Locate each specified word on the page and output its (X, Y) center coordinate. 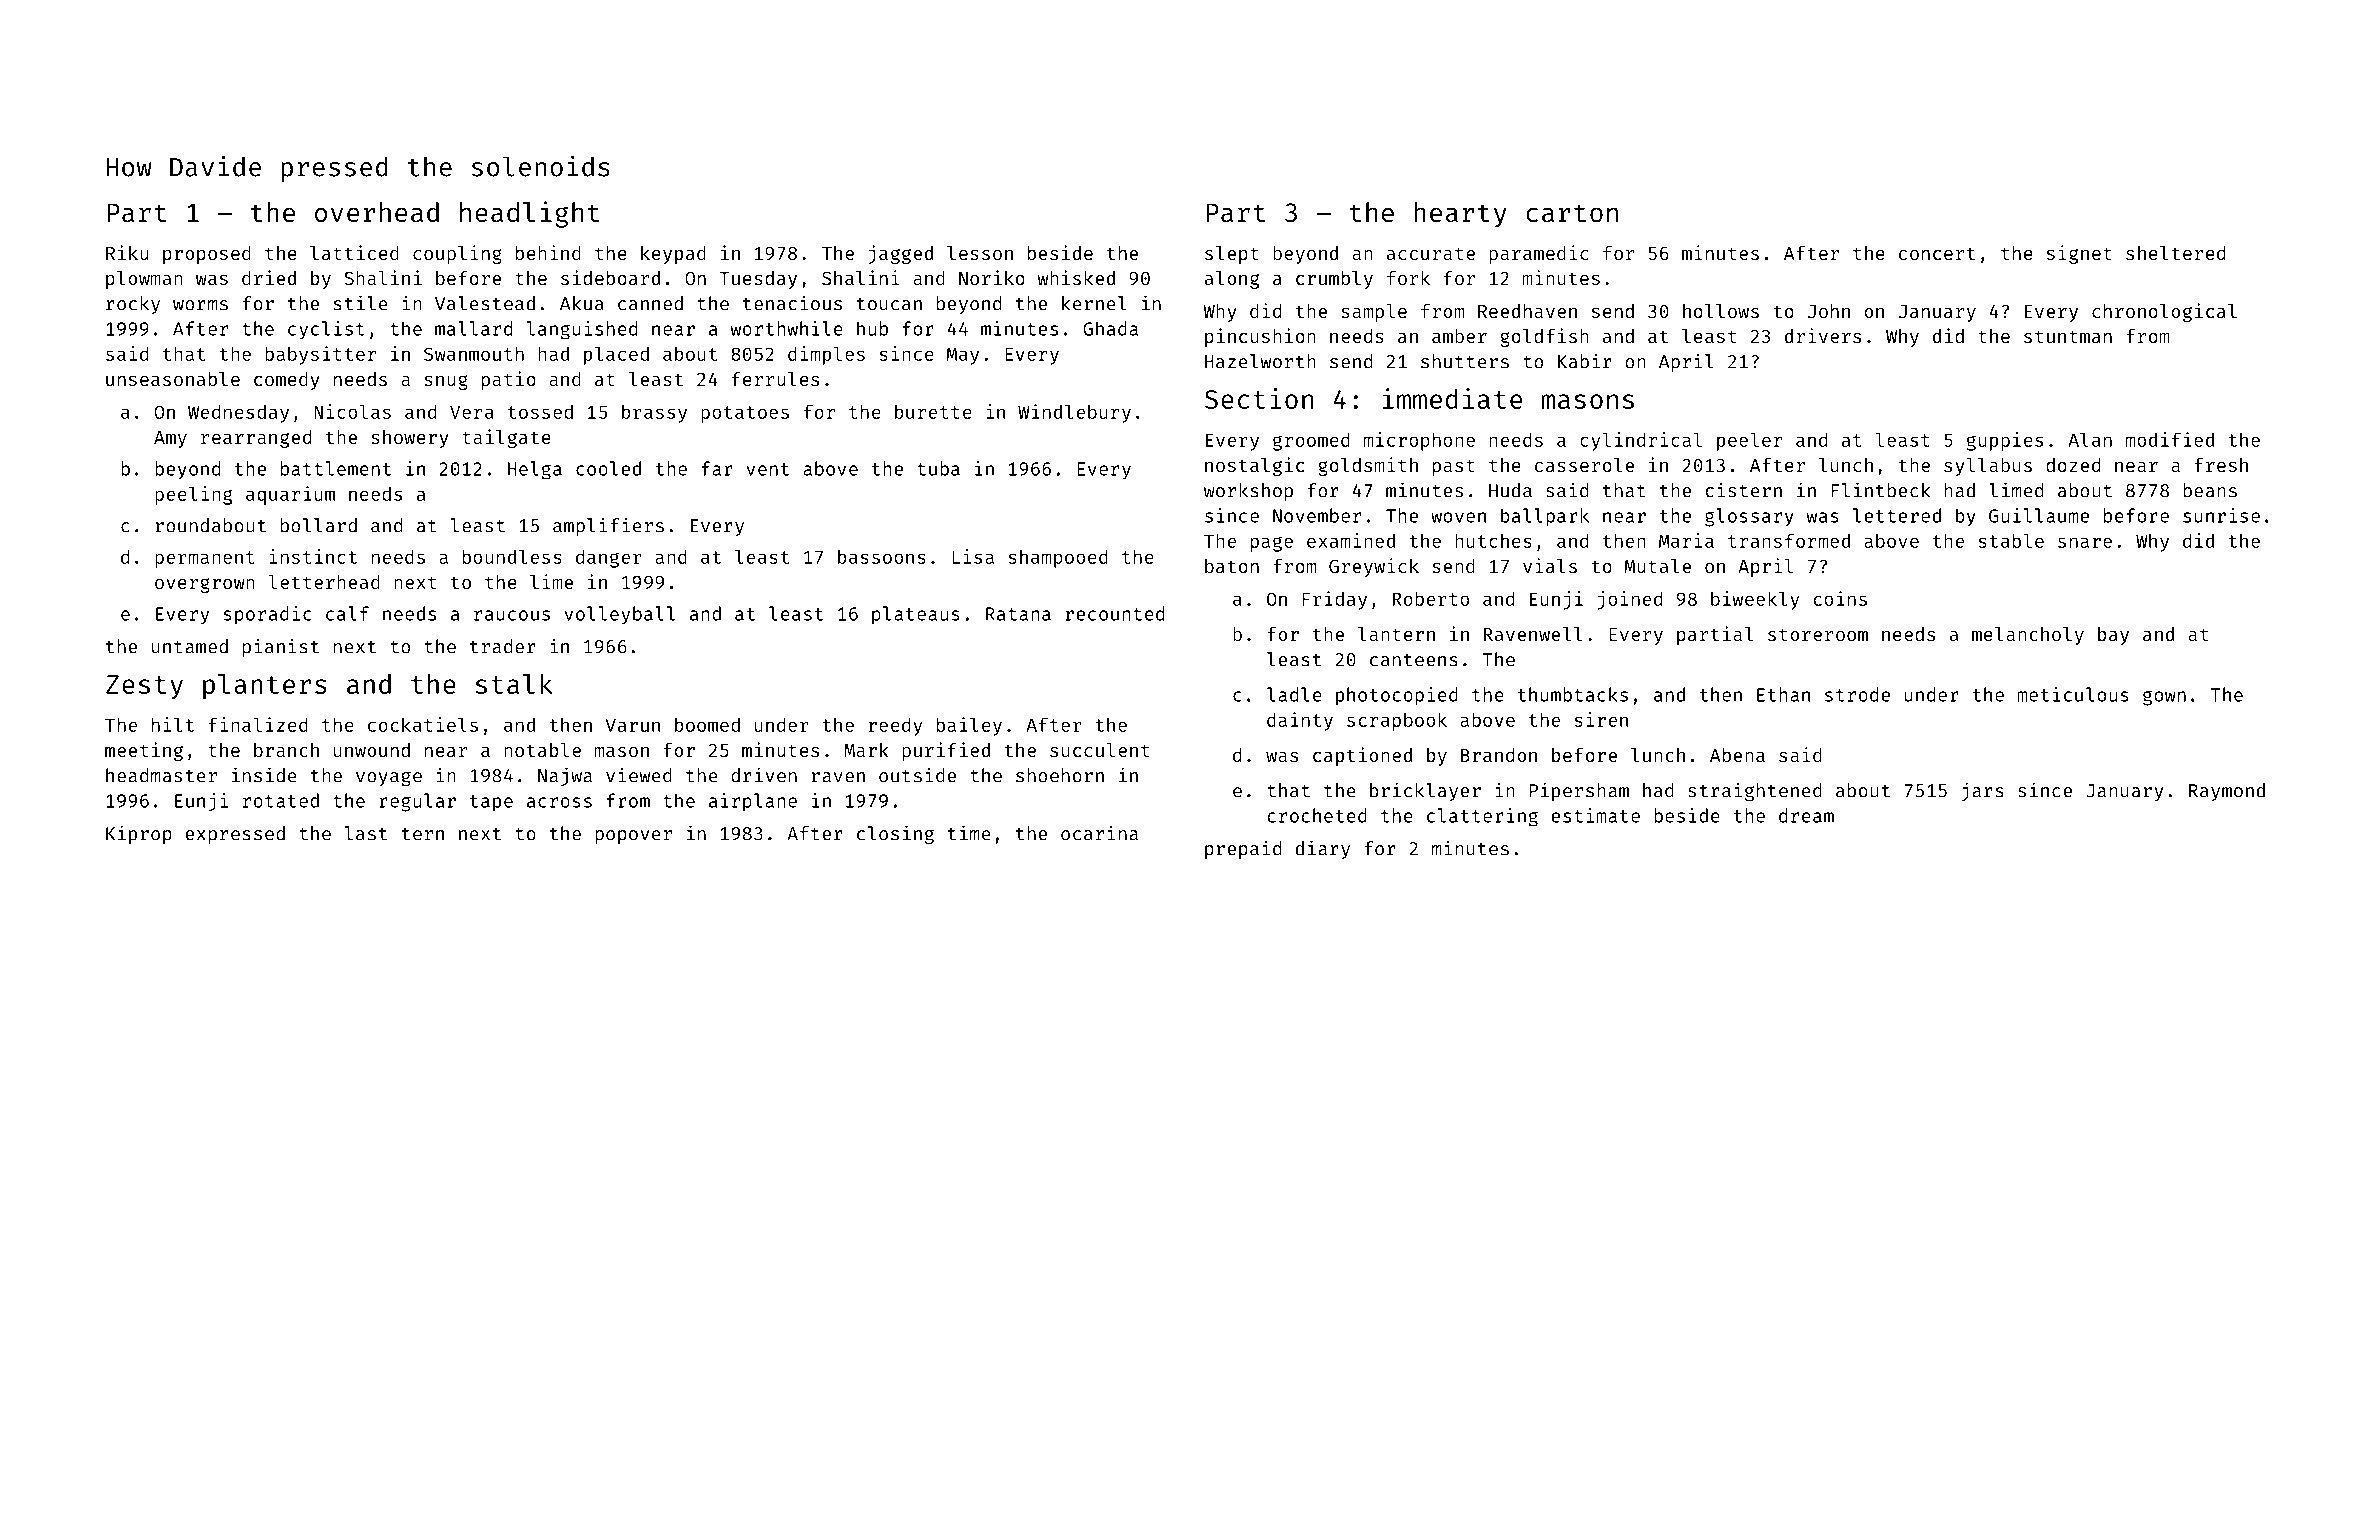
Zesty (144, 687)
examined (1351, 540)
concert (1937, 253)
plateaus (916, 615)
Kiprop (139, 834)
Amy (170, 439)
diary (1323, 849)
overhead (377, 212)
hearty (1460, 215)
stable (2011, 540)
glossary (1749, 517)
